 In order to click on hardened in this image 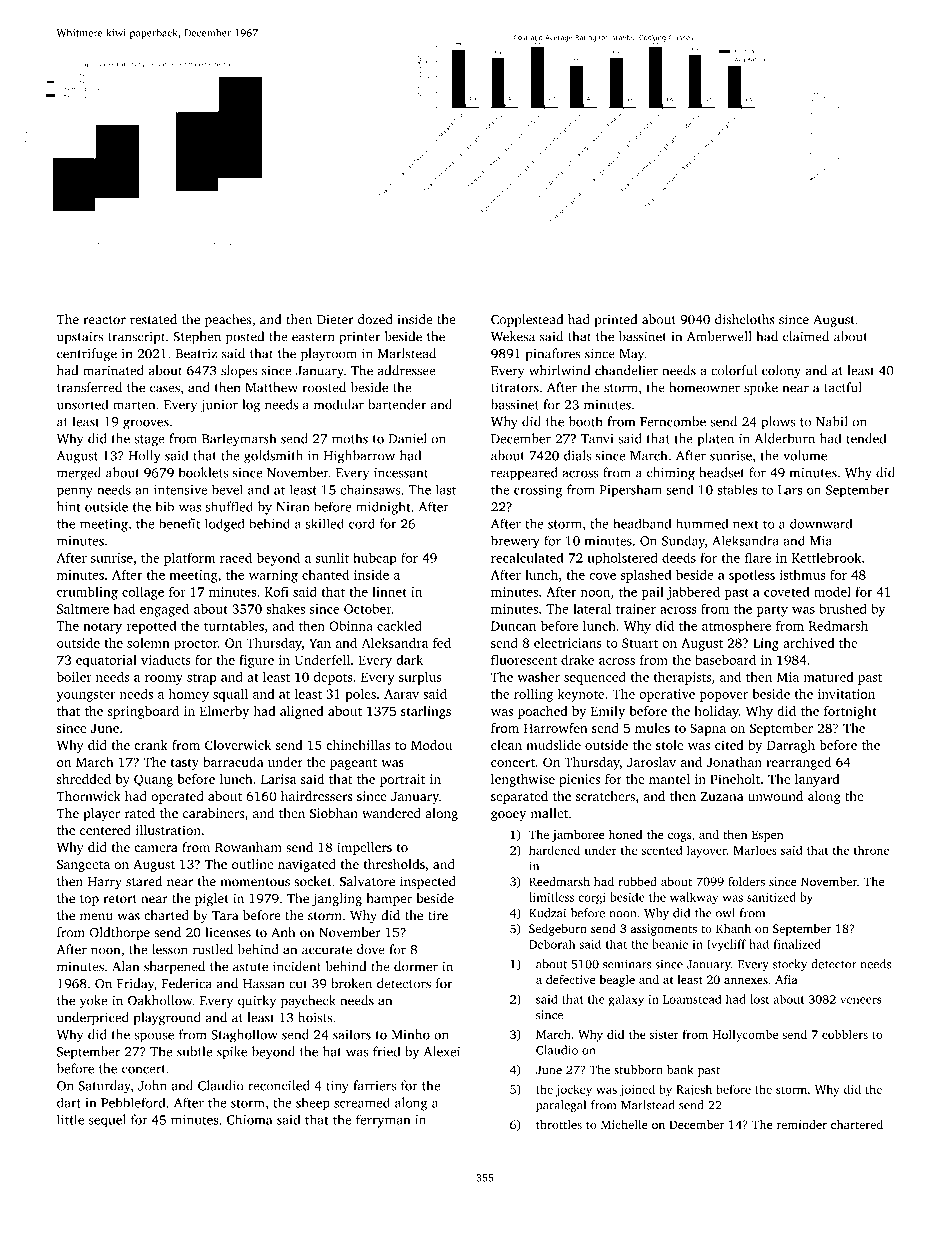, I will do `click(554, 850)`.
